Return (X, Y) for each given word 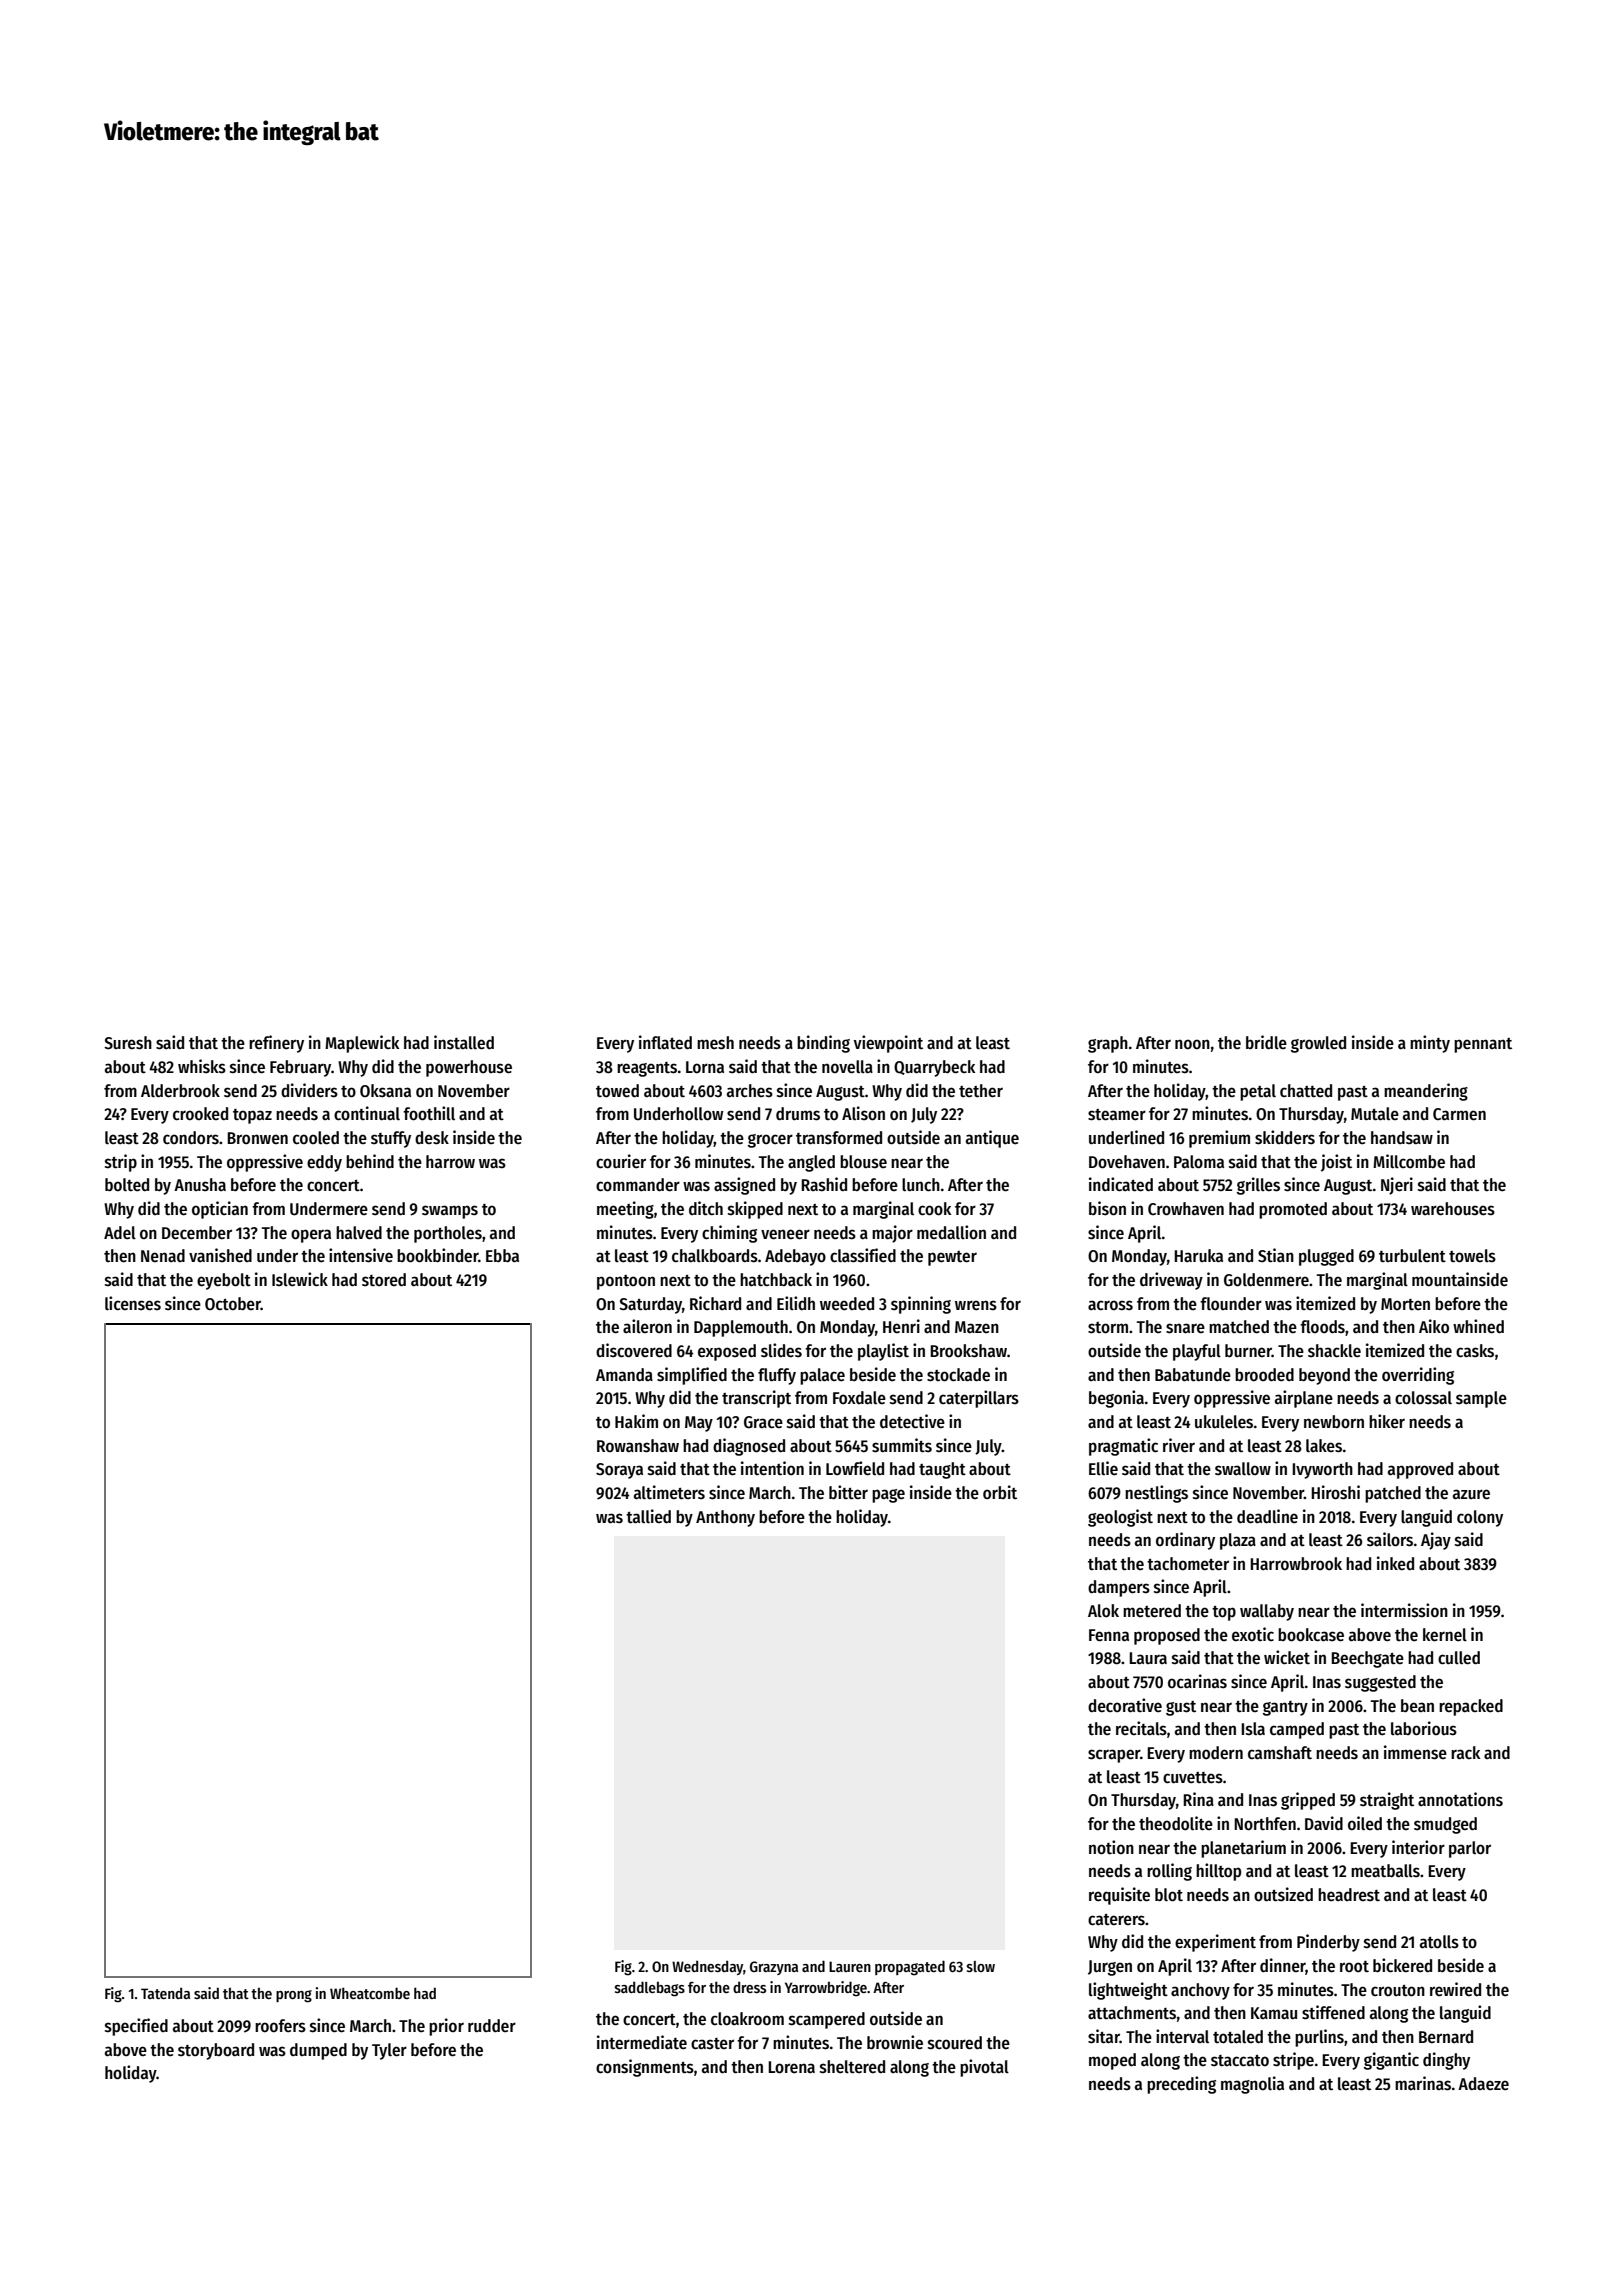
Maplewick (362, 1044)
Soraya (619, 1471)
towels (1472, 1256)
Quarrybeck (934, 1068)
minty (1430, 1044)
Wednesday (707, 1968)
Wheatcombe (370, 1993)
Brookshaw (968, 1351)
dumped (318, 2051)
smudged (1445, 1825)
